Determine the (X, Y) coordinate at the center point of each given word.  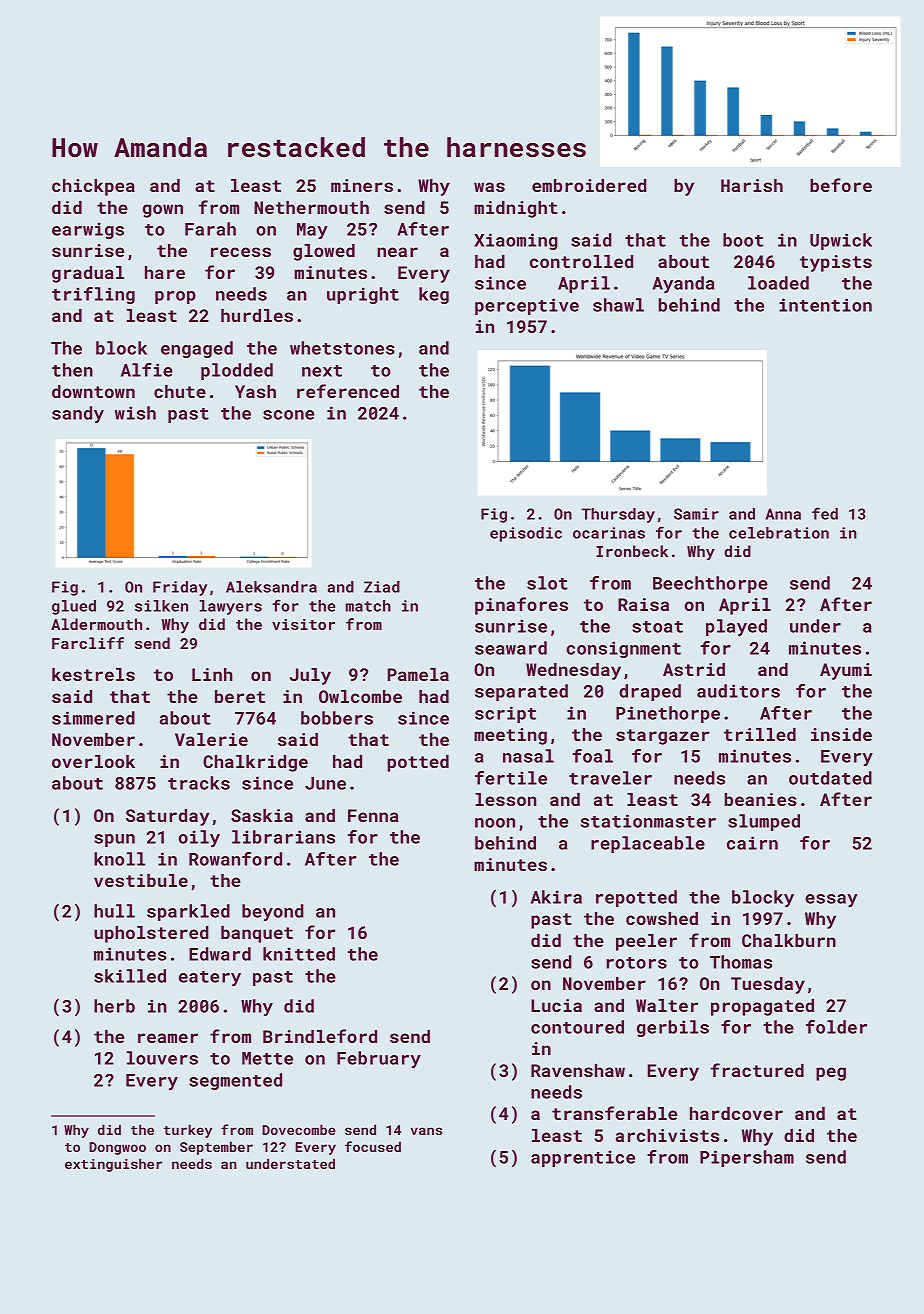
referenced (348, 391)
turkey (188, 1131)
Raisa (643, 604)
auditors (738, 691)
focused (373, 1146)
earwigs (88, 230)
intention (825, 305)
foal (593, 756)
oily (199, 838)
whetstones (342, 348)
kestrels (93, 674)
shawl (618, 305)
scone (288, 415)
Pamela (418, 674)
